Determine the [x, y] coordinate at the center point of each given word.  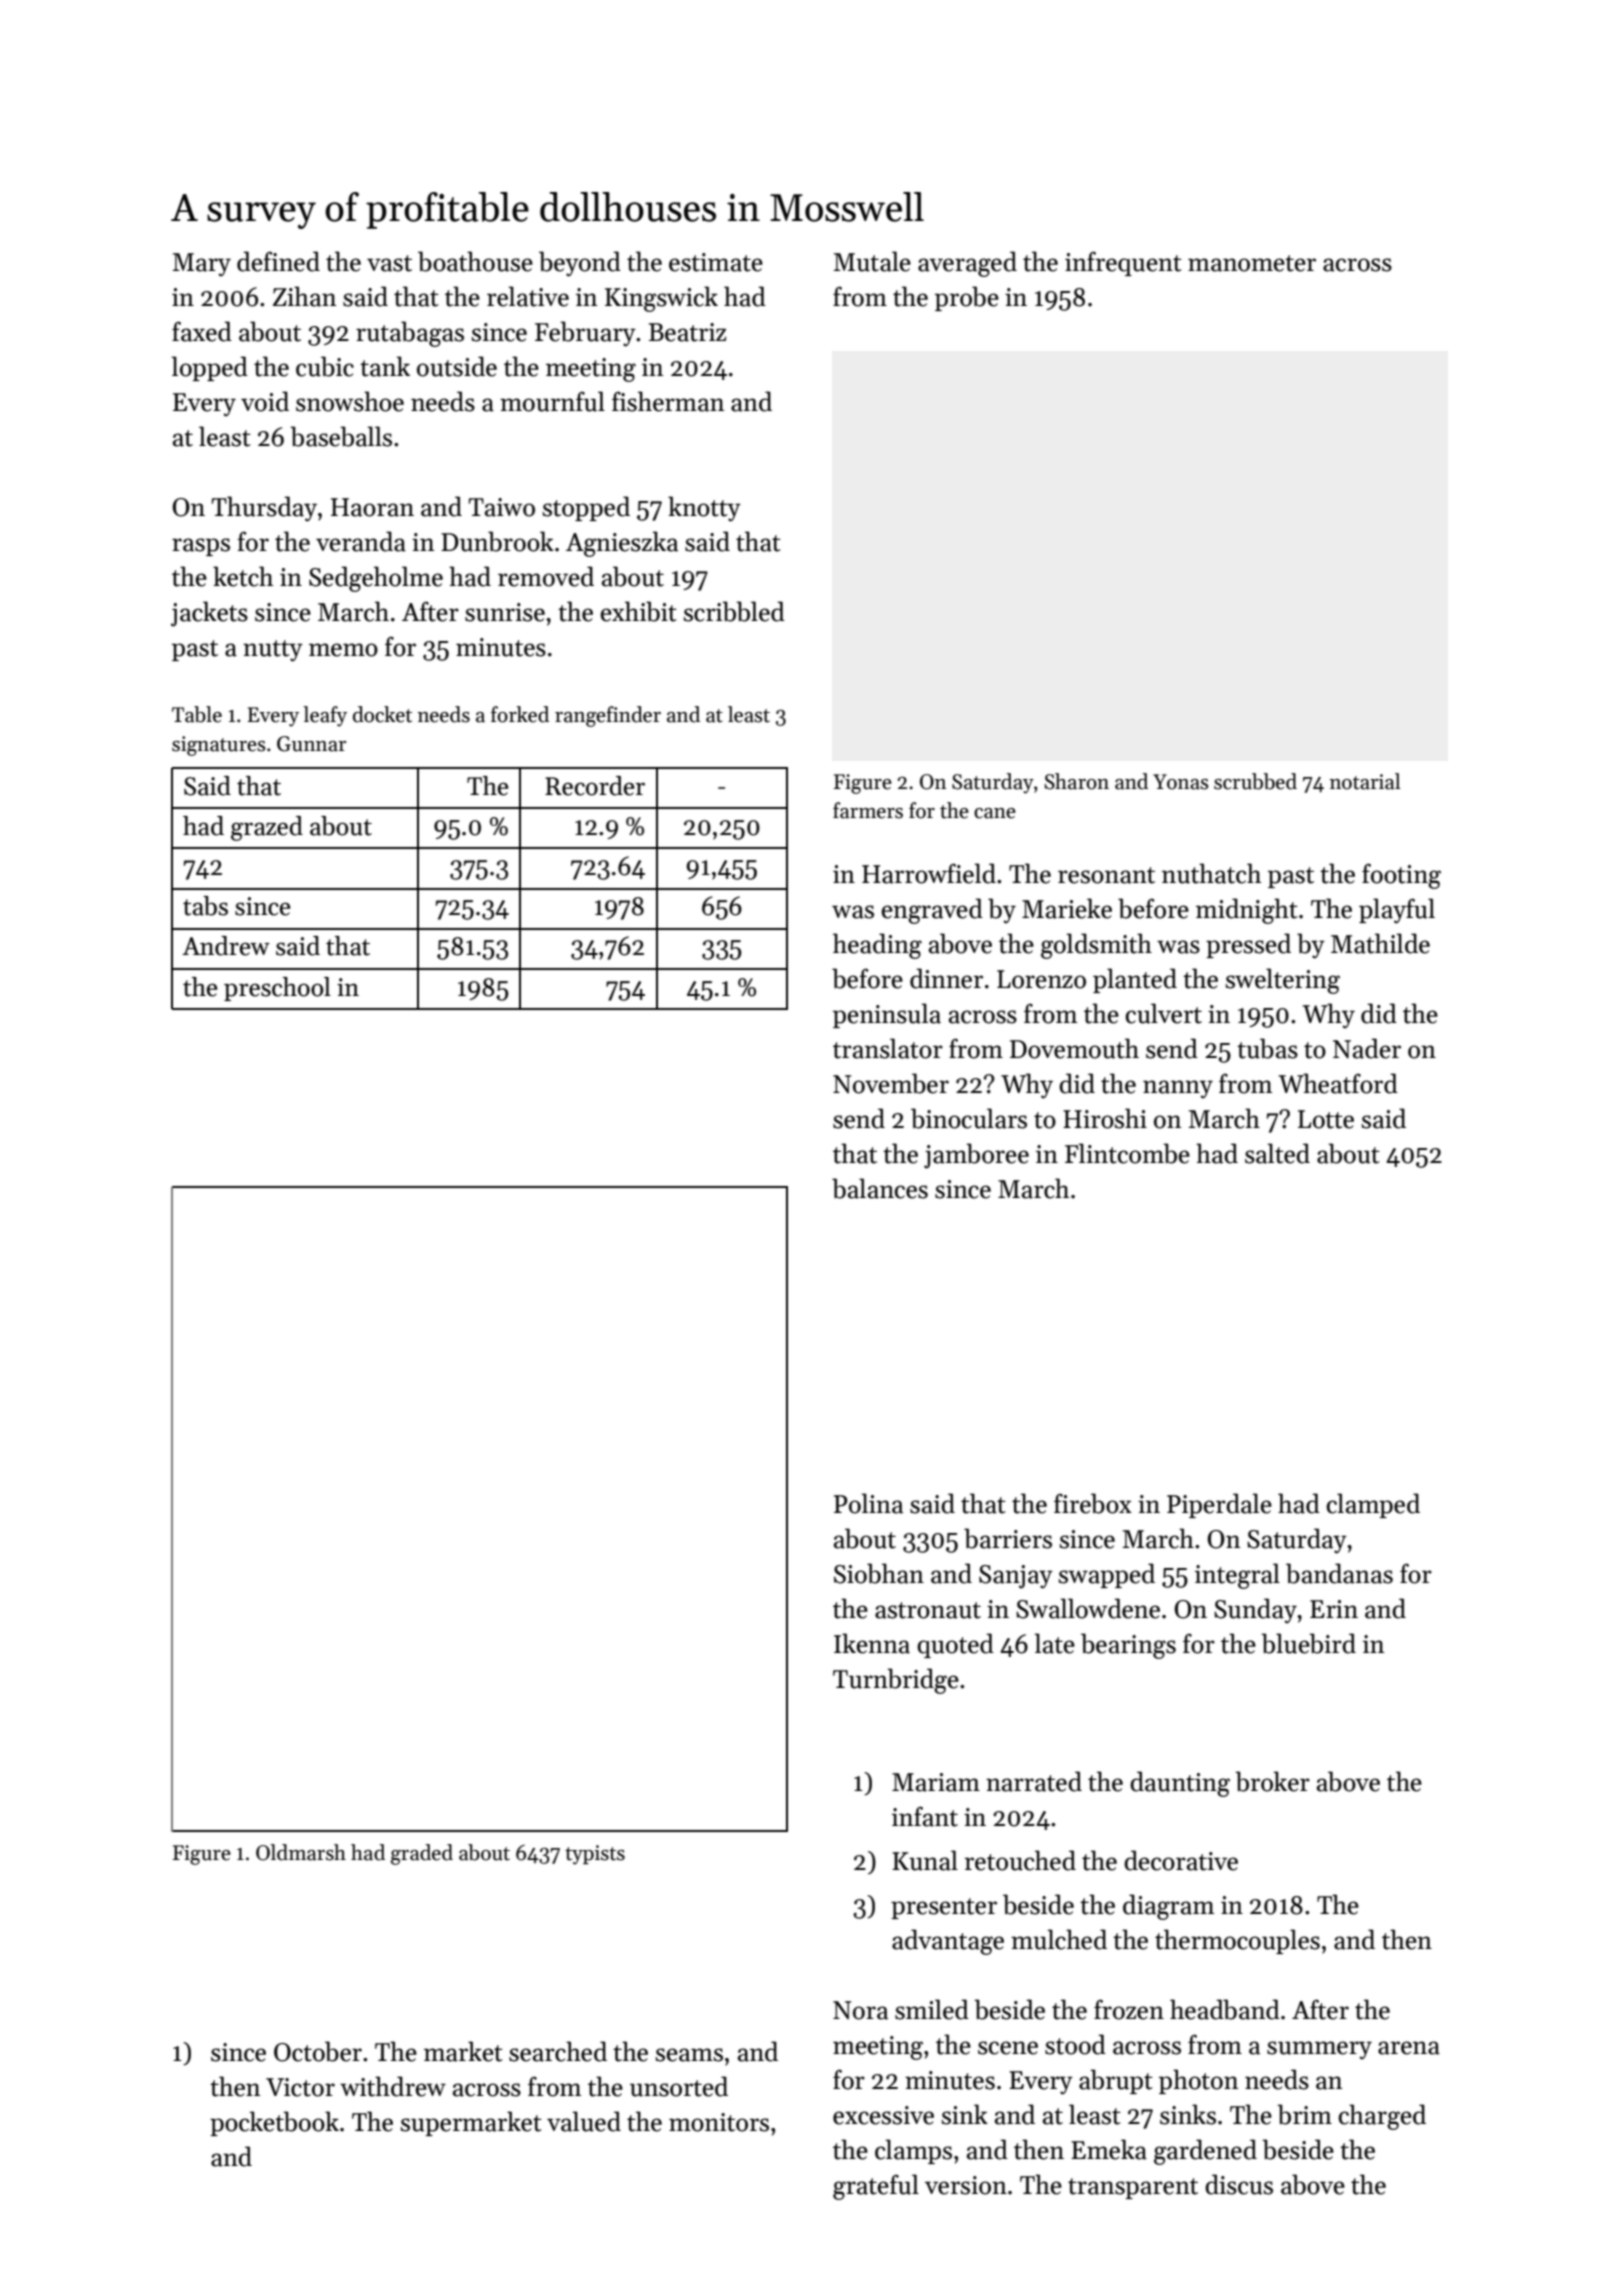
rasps [201, 547]
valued [584, 2121]
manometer [1252, 263]
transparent [1133, 2188]
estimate [716, 262]
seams [689, 2055]
